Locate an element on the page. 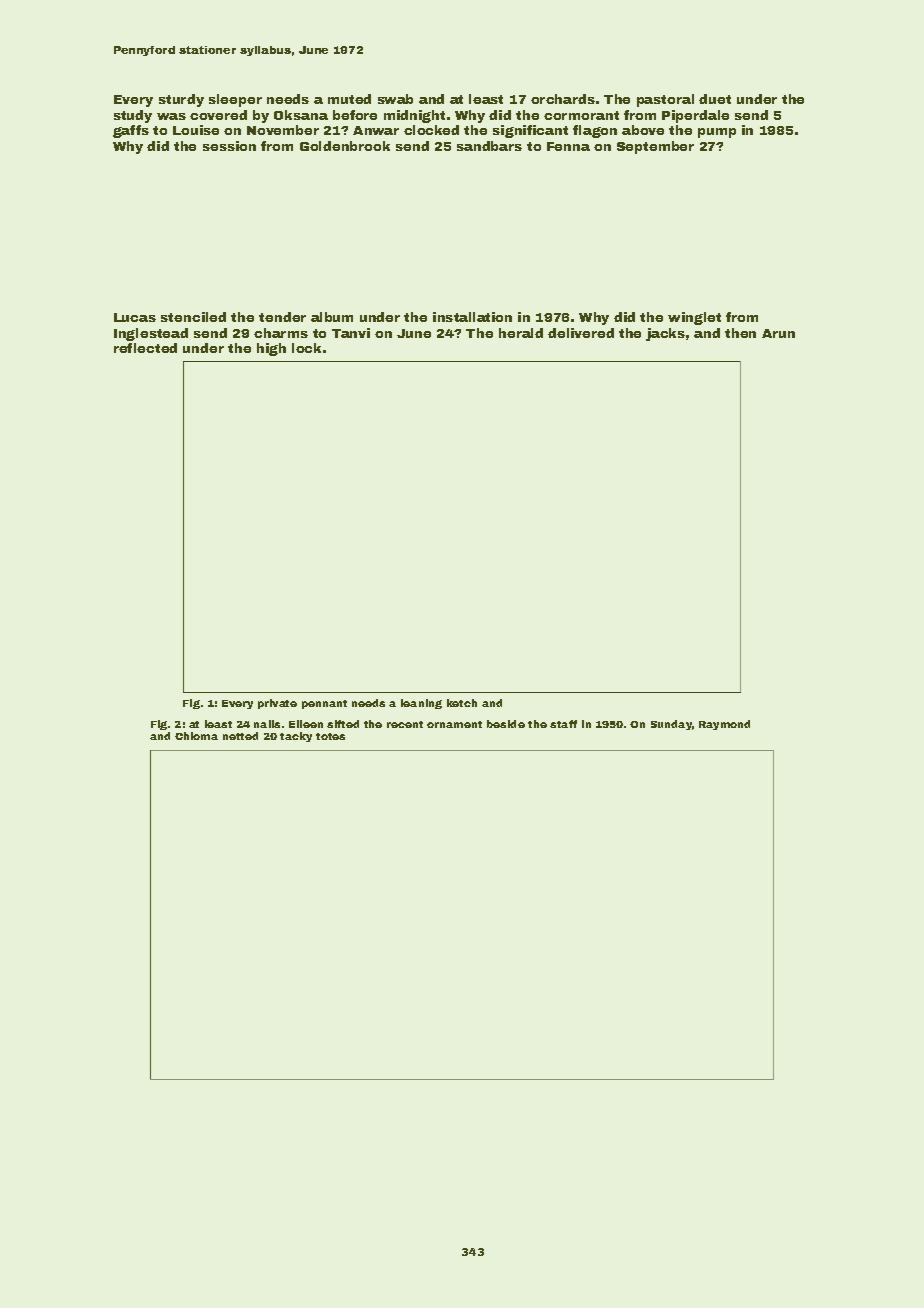 The height and width of the document is (1308, 924). high is located at coordinates (271, 349).
